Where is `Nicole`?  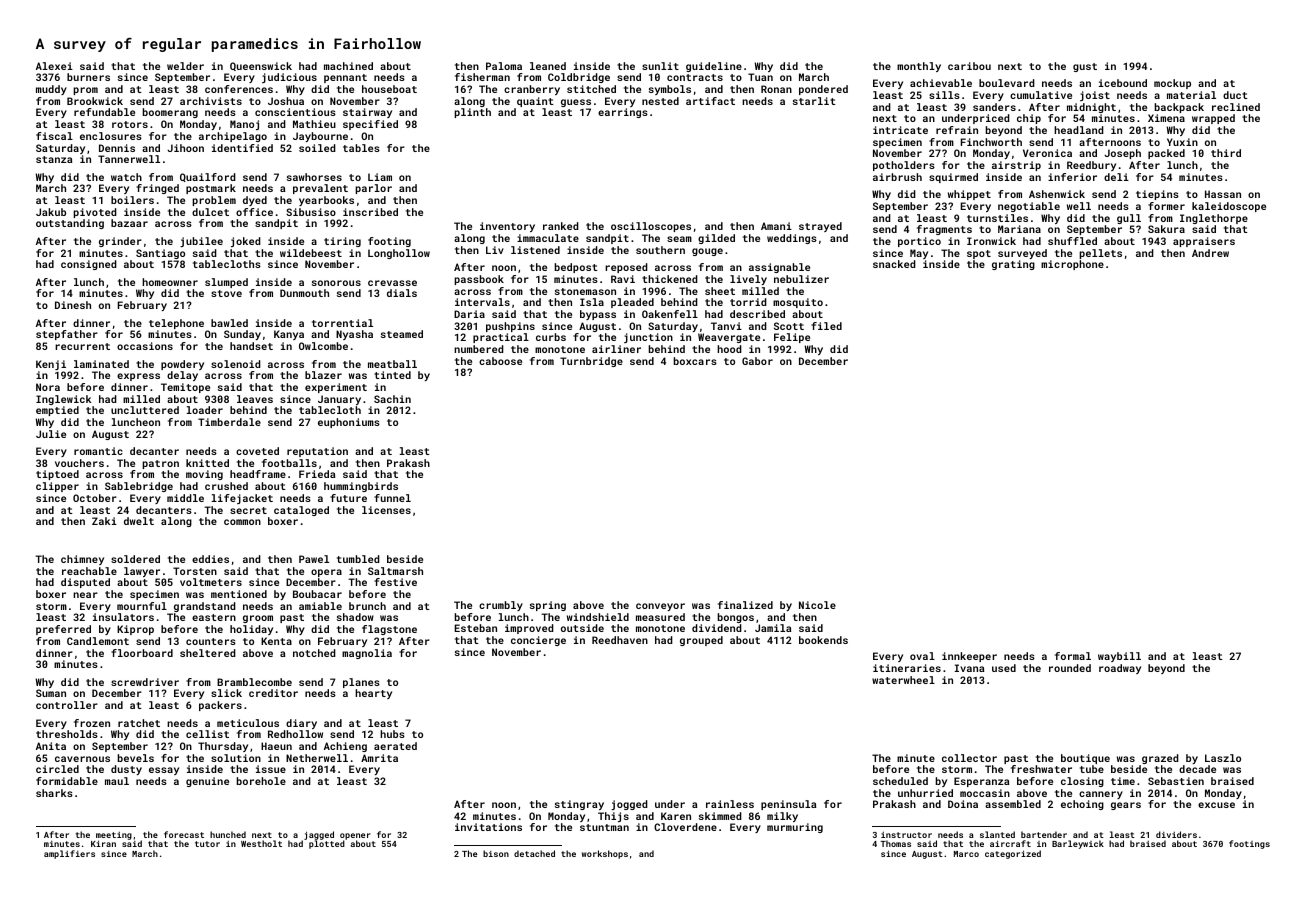
Nicole is located at coordinates (817, 605).
